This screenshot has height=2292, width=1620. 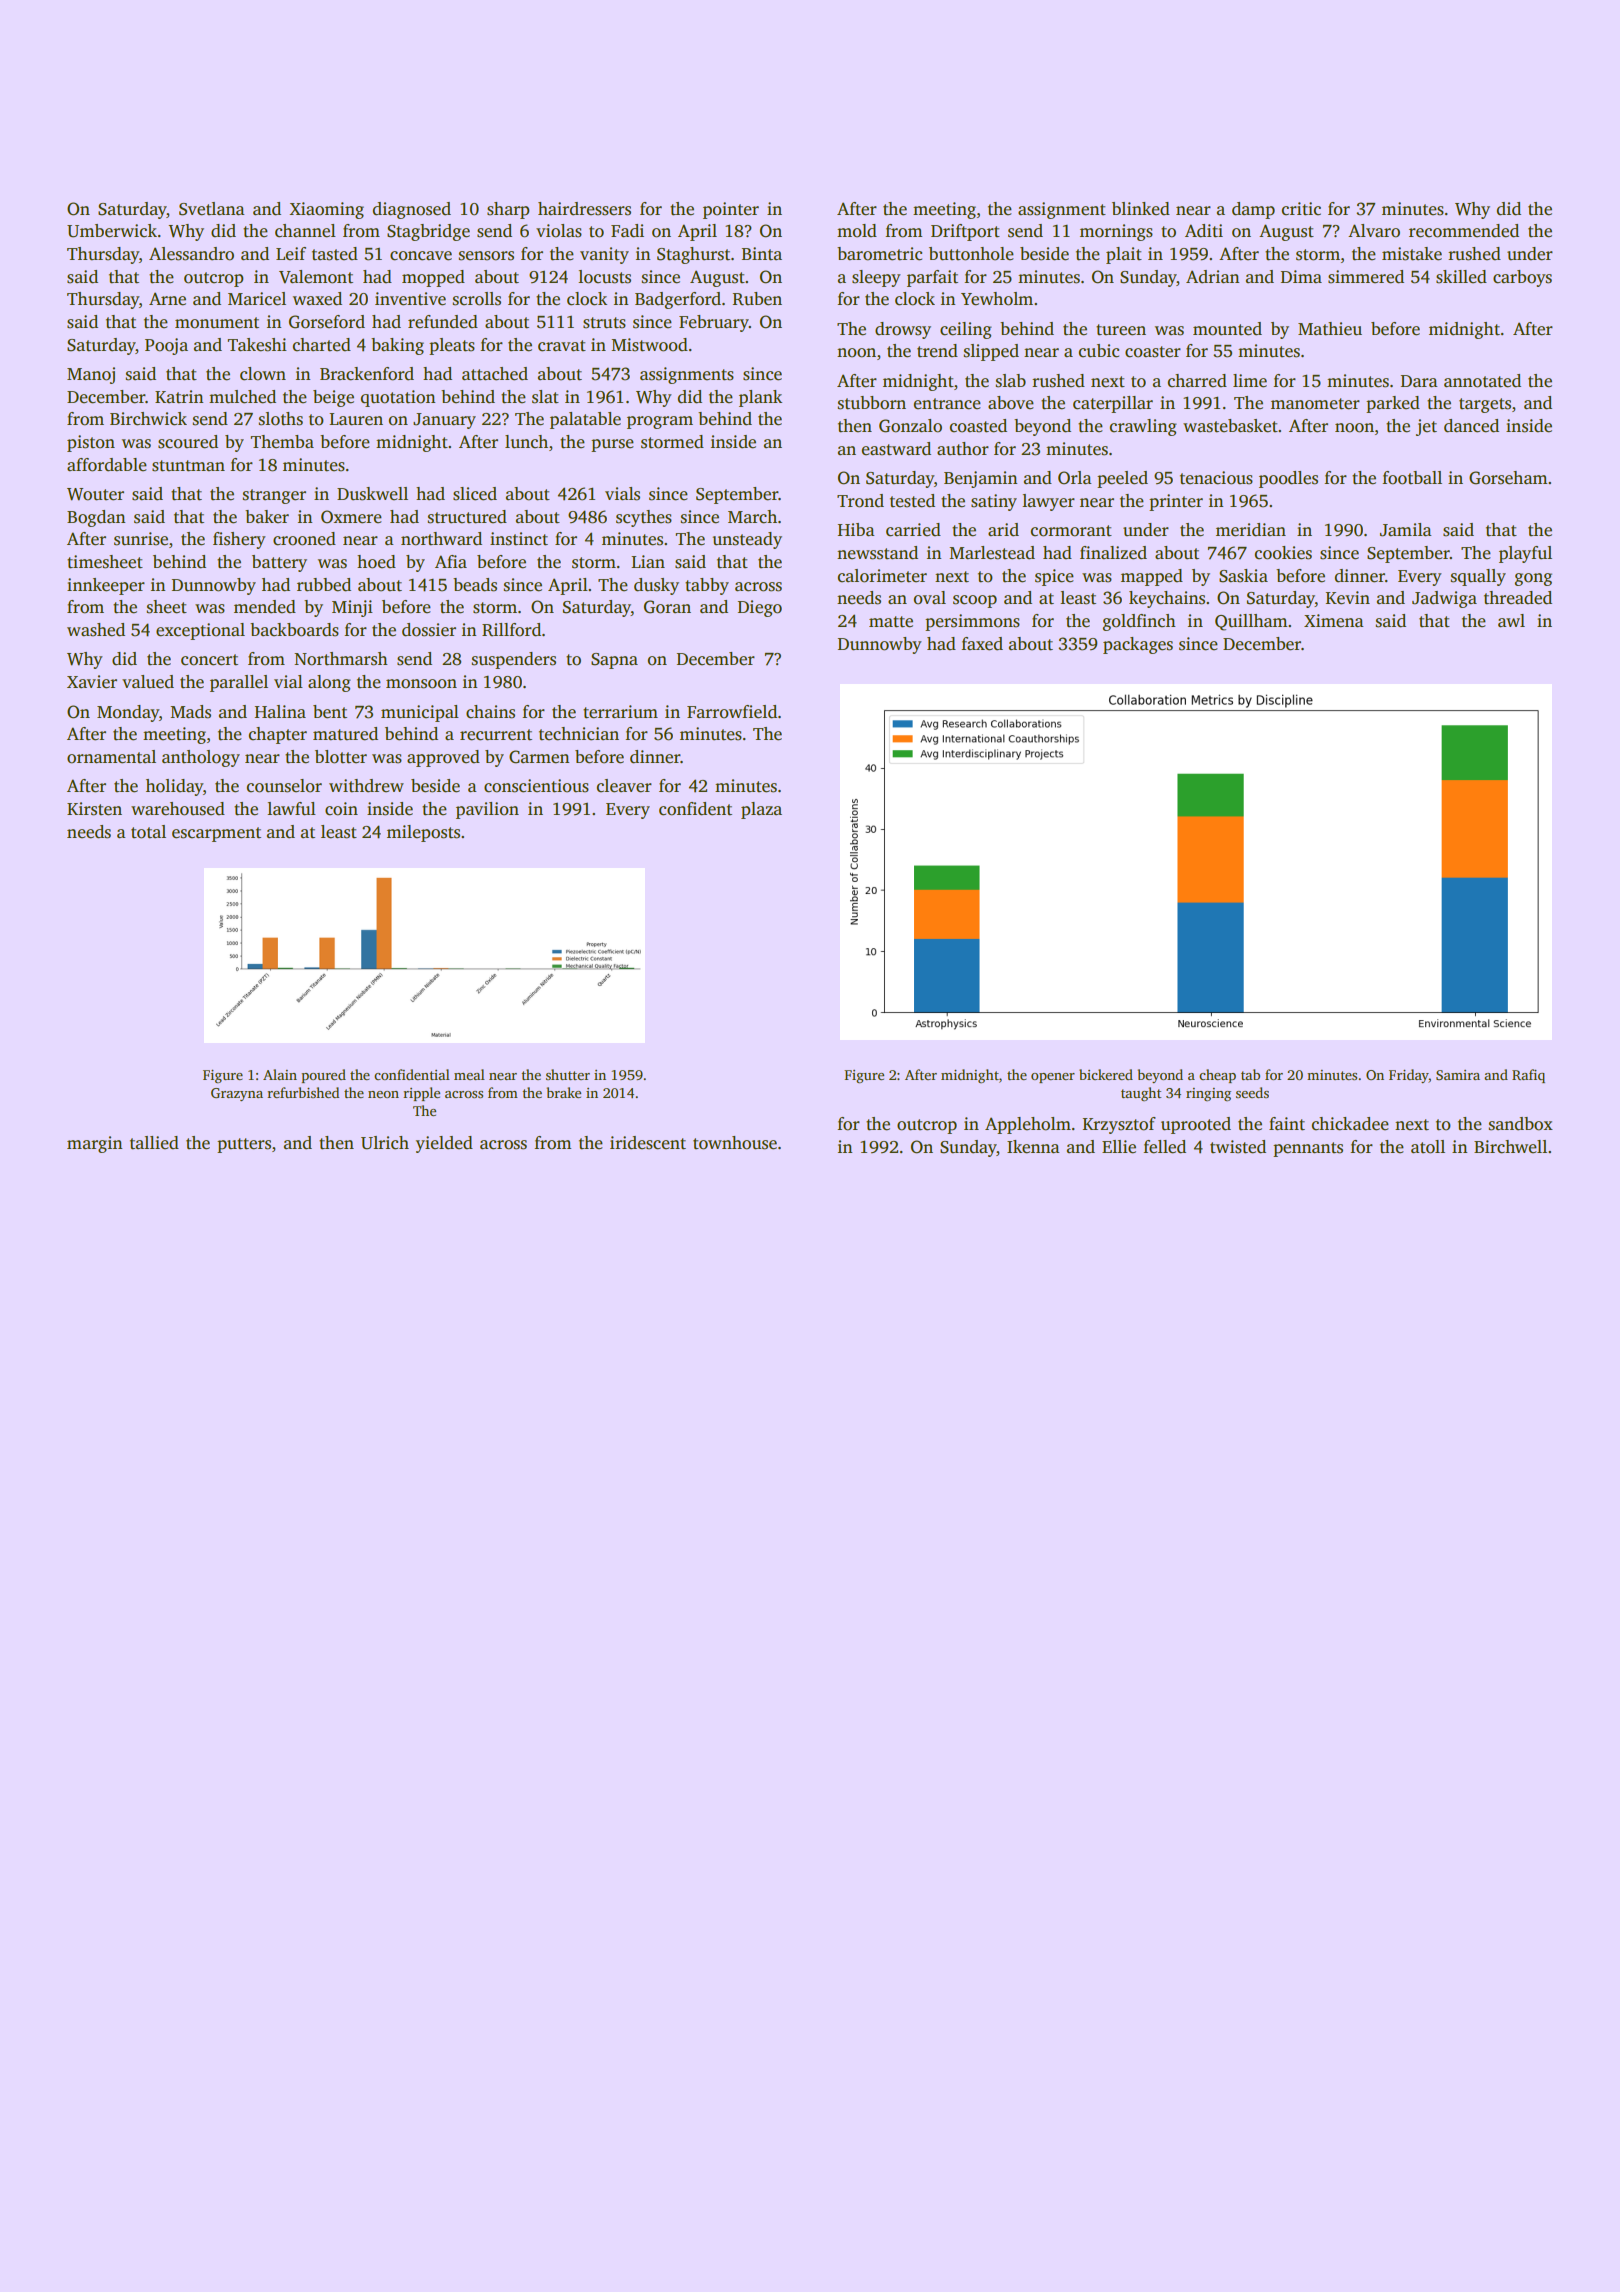 What do you see at coordinates (732, 712) in the screenshot?
I see `Farrowfield` at bounding box center [732, 712].
